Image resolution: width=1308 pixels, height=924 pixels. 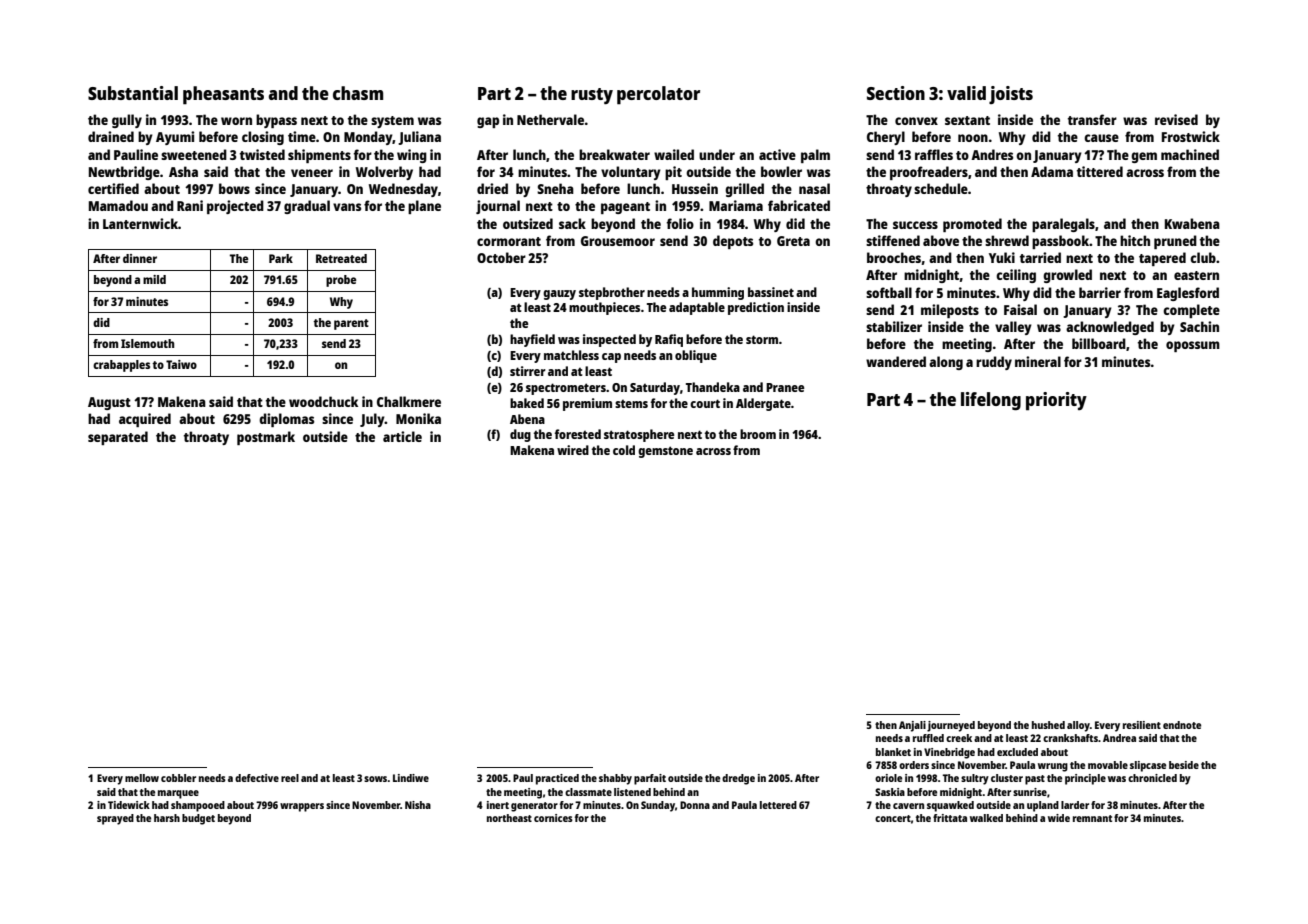 What do you see at coordinates (991, 401) in the screenshot?
I see `lifelong` at bounding box center [991, 401].
